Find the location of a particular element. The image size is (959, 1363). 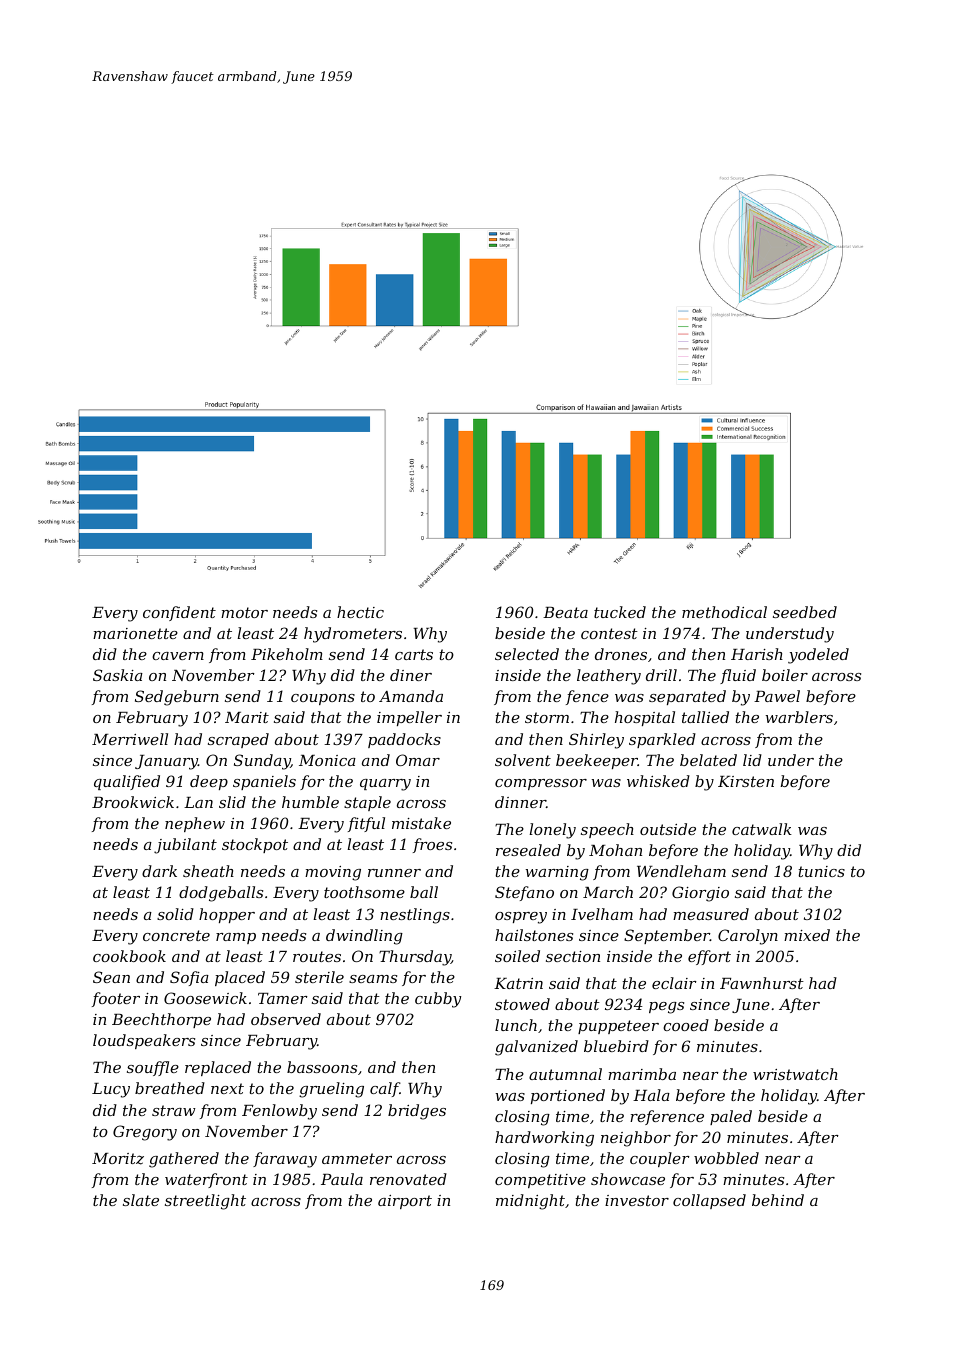

warblers is located at coordinates (799, 717).
